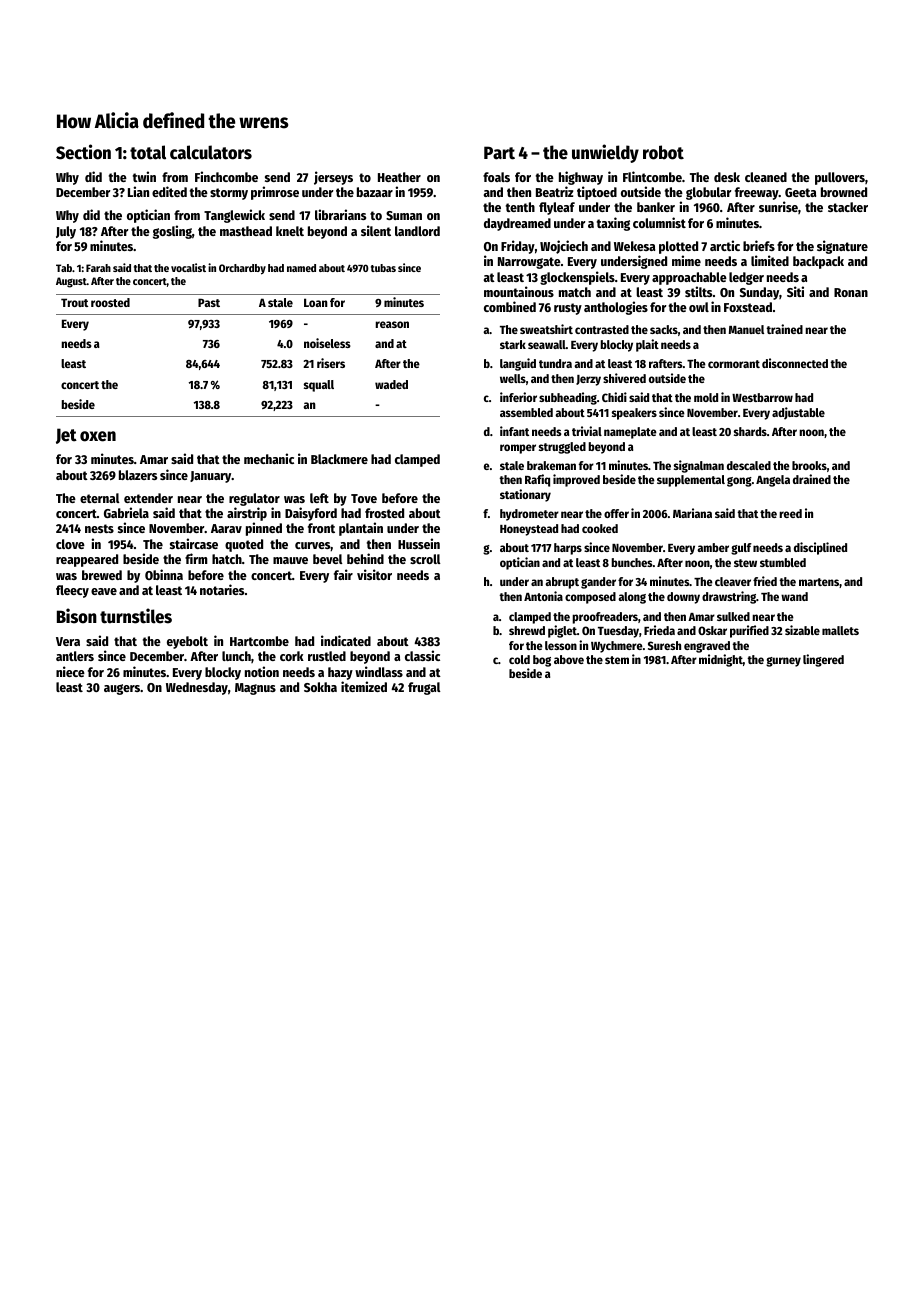 The width and height of the document is (924, 1308). I want to click on wand, so click(794, 596).
